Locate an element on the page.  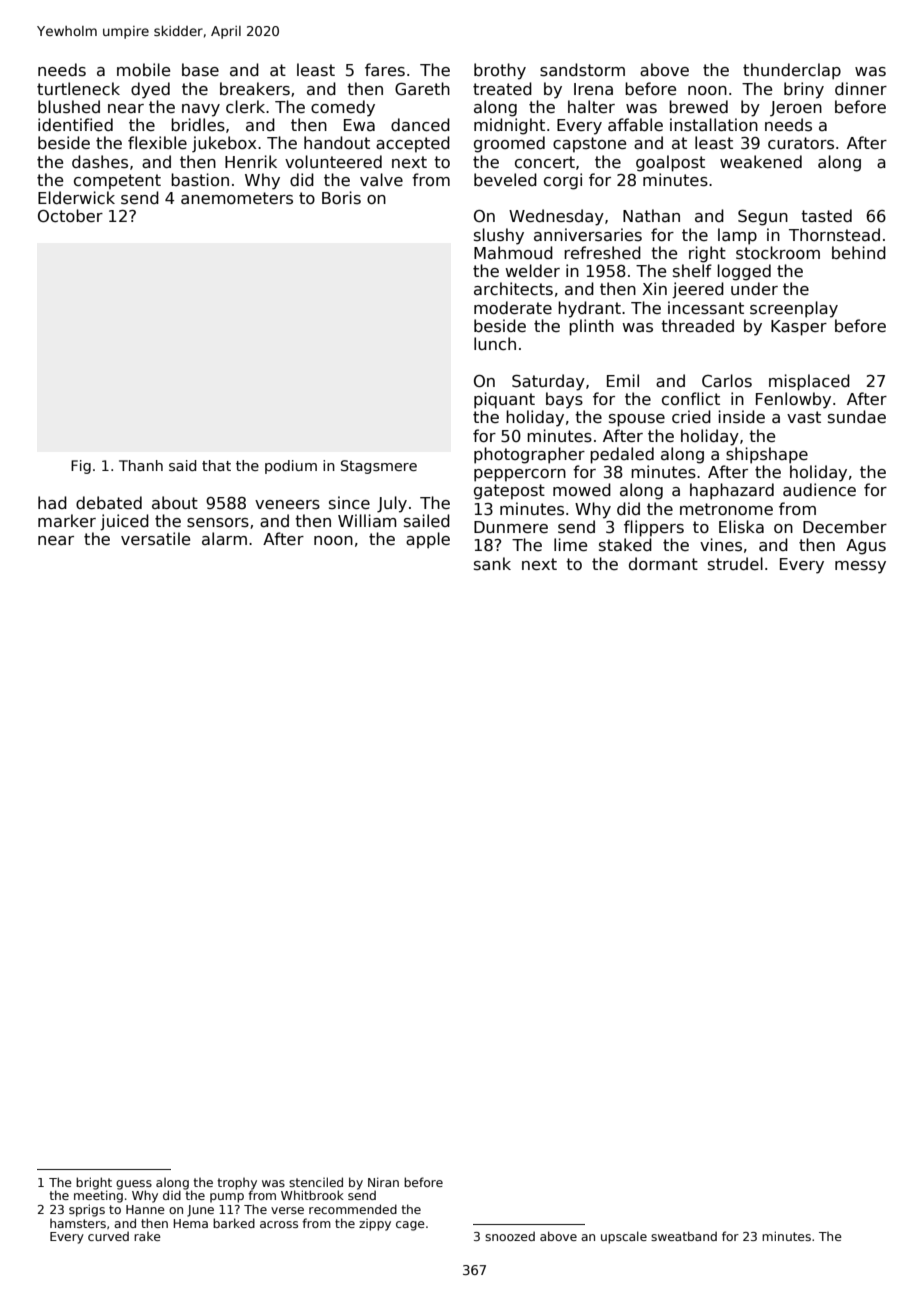
Elderwick is located at coordinates (76, 197).
